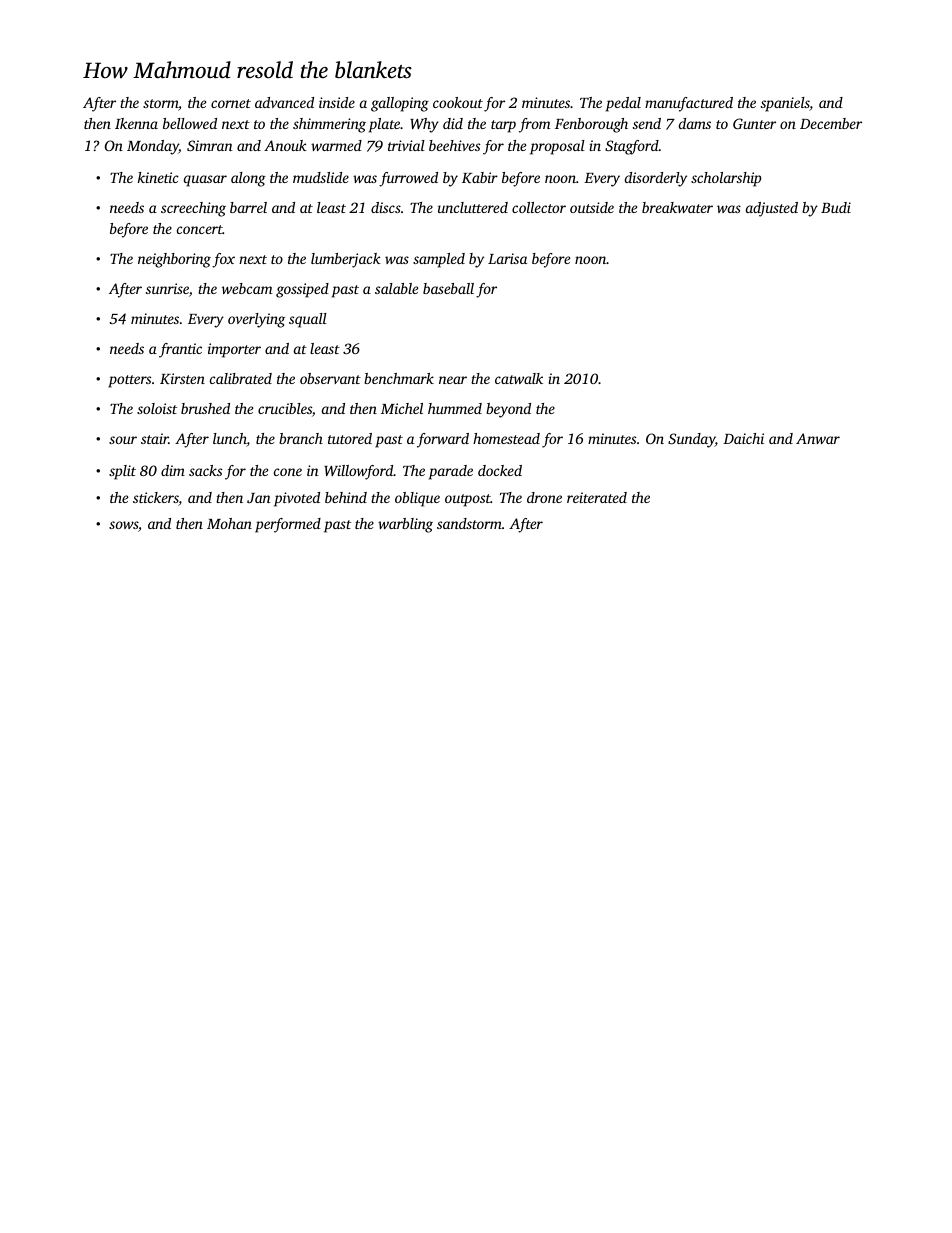 This screenshot has height=1233, width=952. I want to click on lunch, so click(230, 440).
